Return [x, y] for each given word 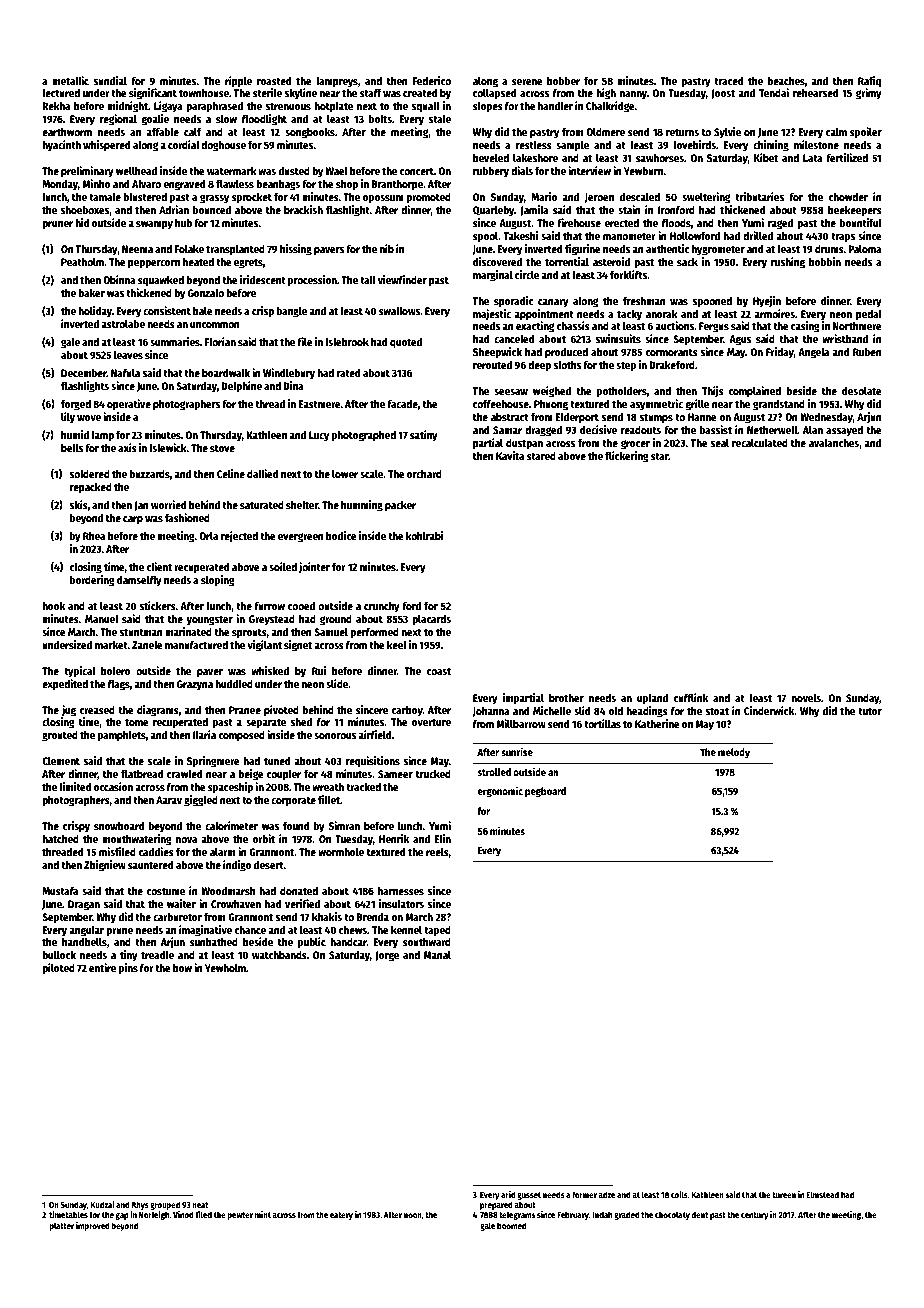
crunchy [382, 607]
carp [133, 520]
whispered [106, 146]
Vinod [183, 1214]
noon [413, 1215]
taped [437, 931]
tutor [870, 711]
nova [186, 840]
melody [734, 753]
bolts [380, 119]
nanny [633, 95]
